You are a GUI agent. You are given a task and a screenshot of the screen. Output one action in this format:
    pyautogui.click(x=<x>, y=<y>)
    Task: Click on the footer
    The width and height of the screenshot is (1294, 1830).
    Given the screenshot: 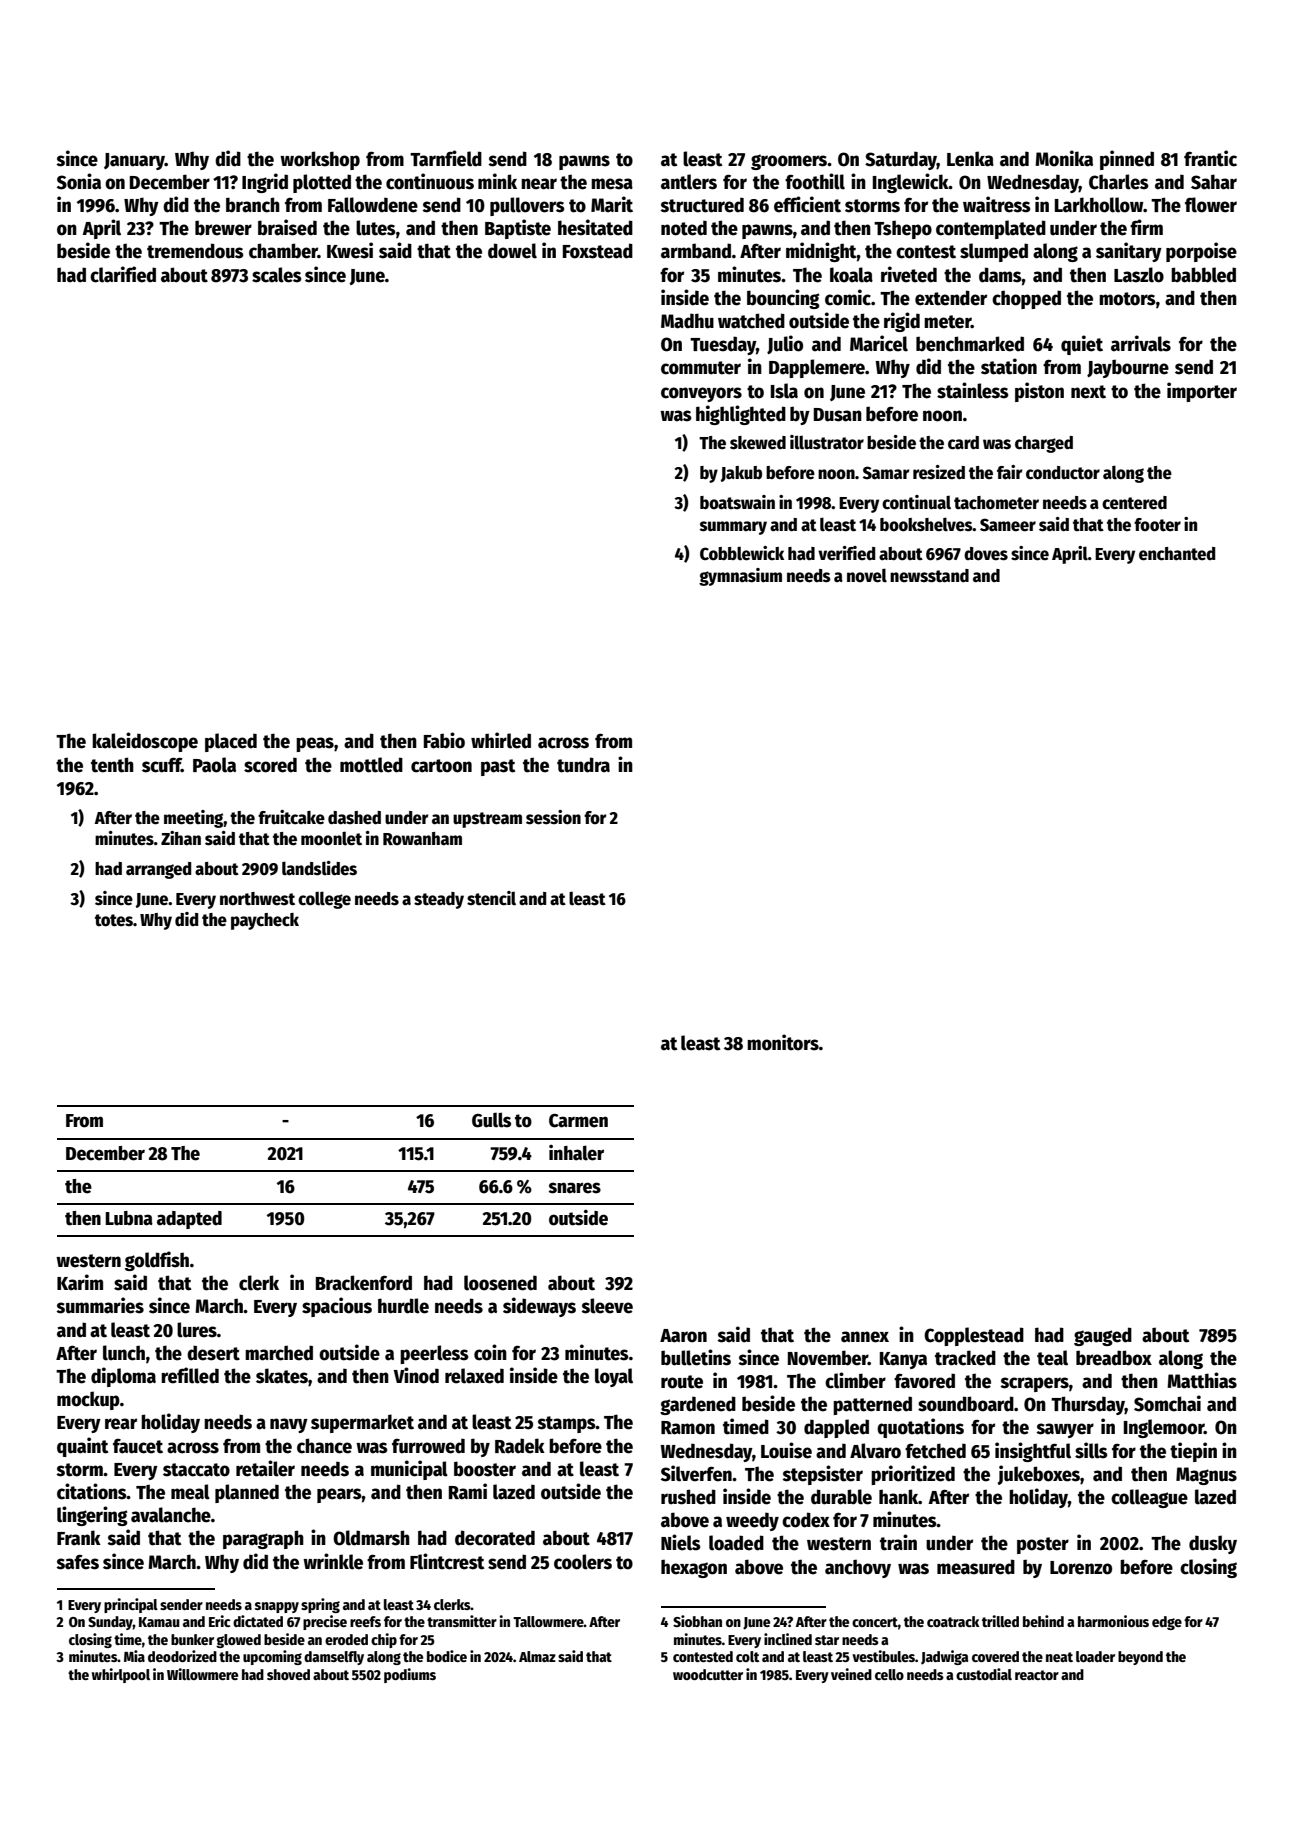 What is the action you would take?
    pyautogui.click(x=1157, y=525)
